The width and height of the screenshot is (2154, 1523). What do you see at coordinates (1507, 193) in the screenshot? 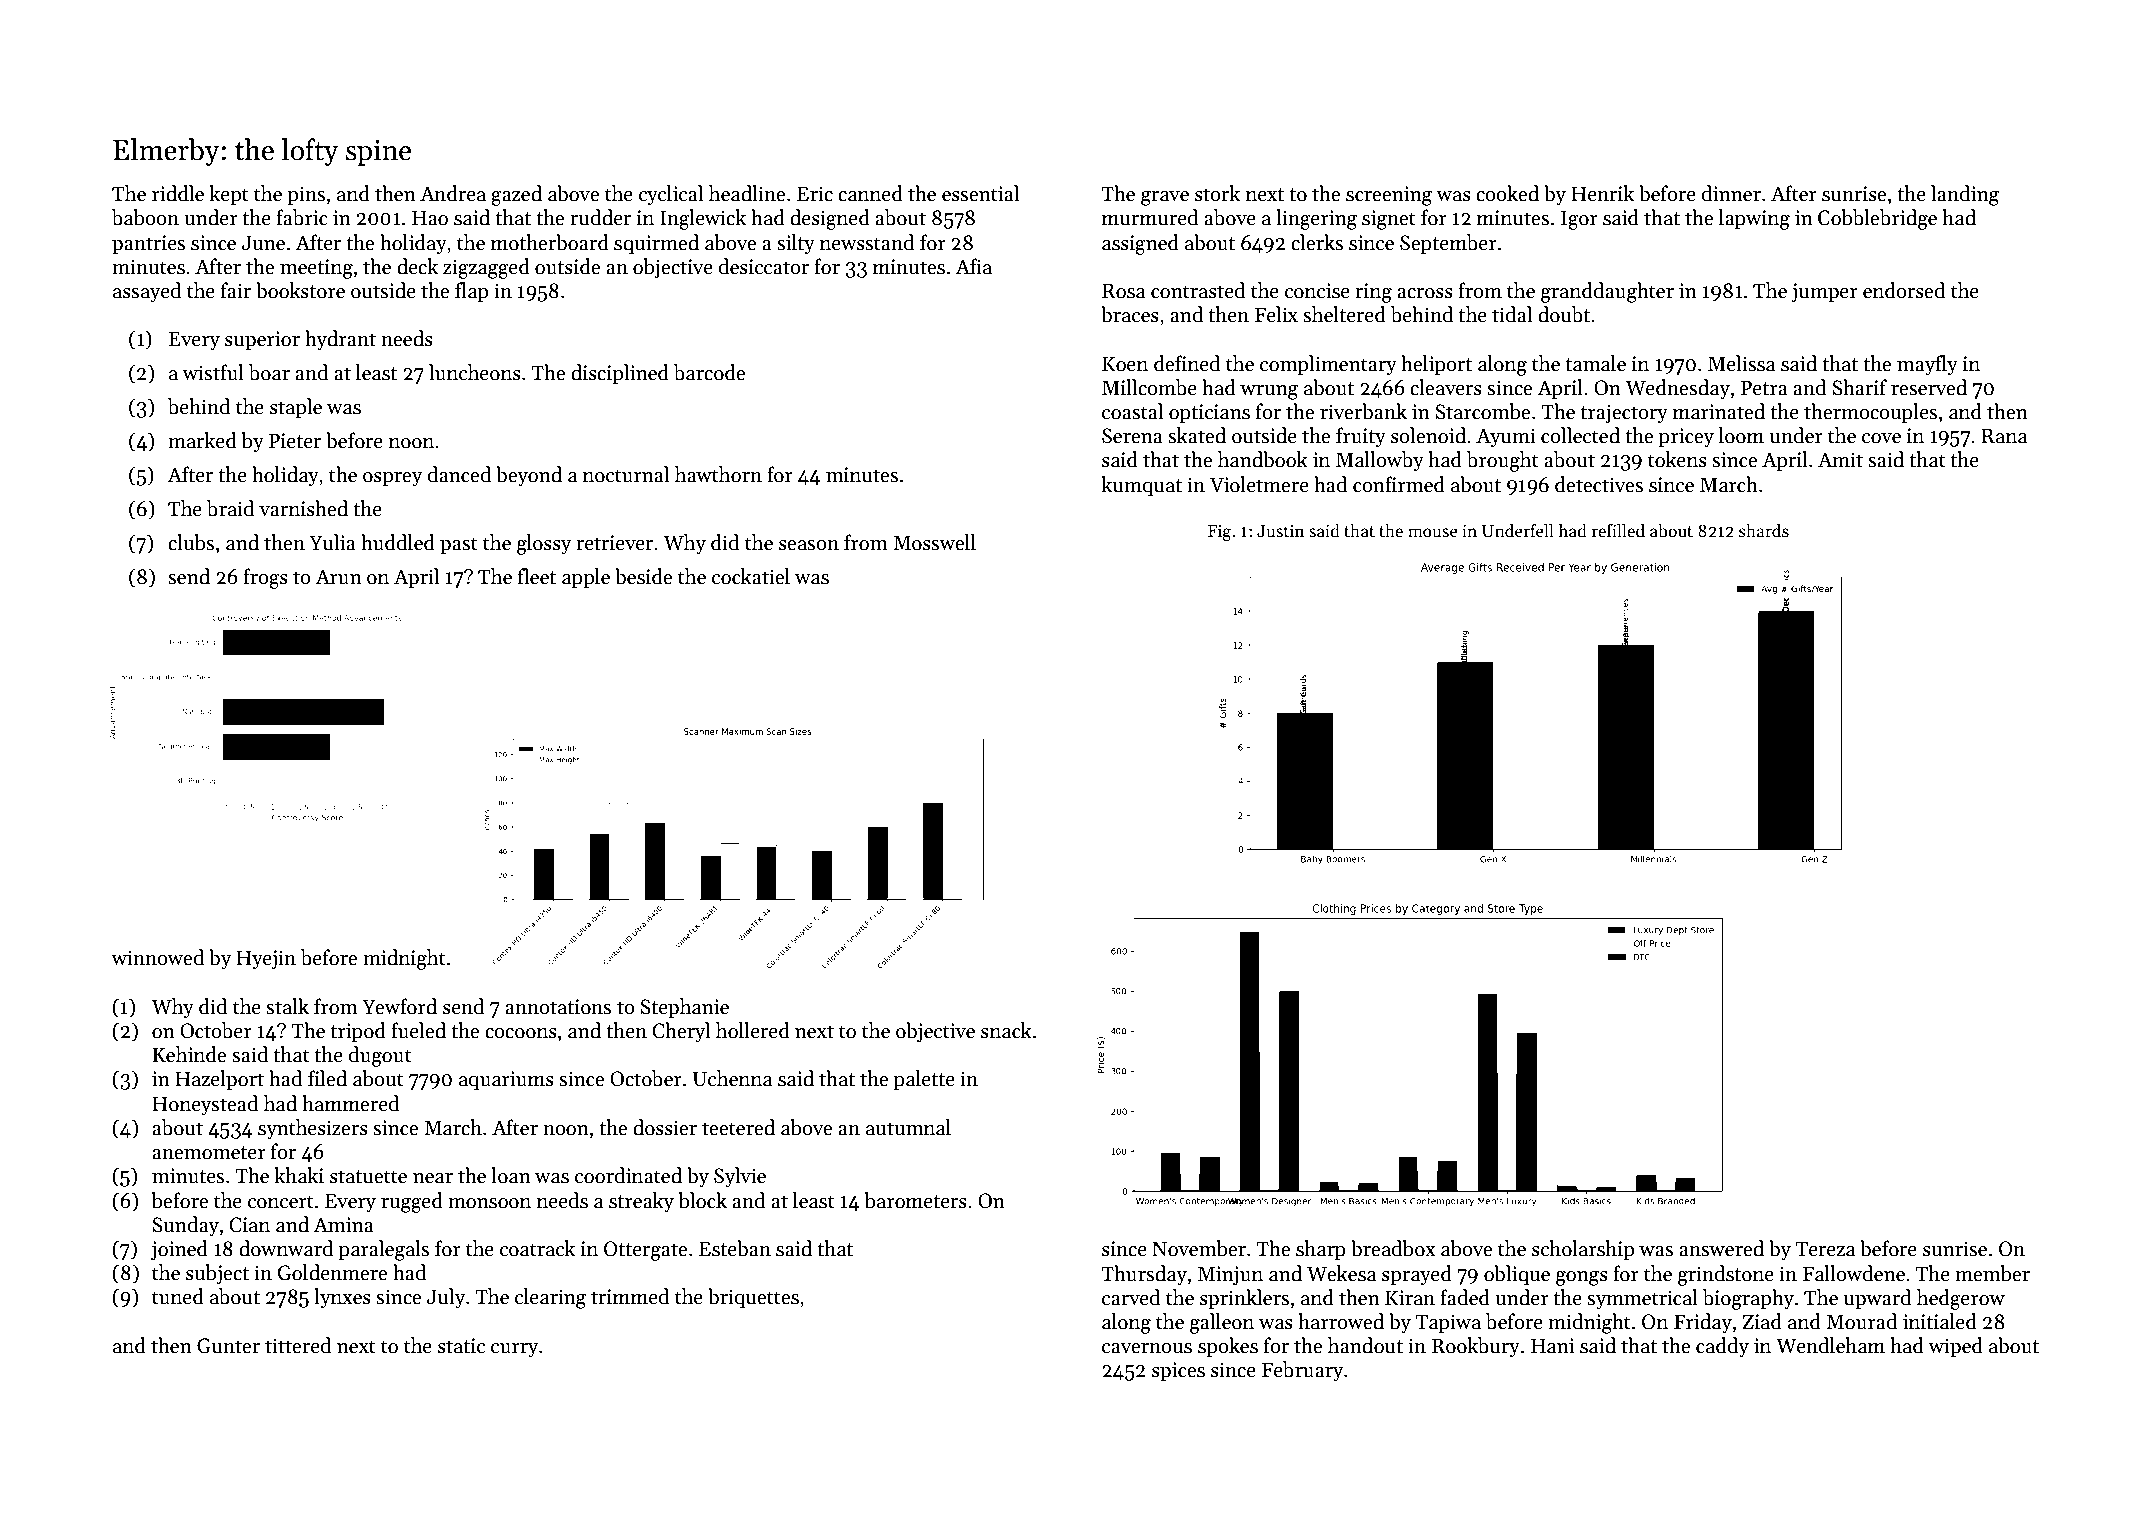
I see `cooked` at bounding box center [1507, 193].
